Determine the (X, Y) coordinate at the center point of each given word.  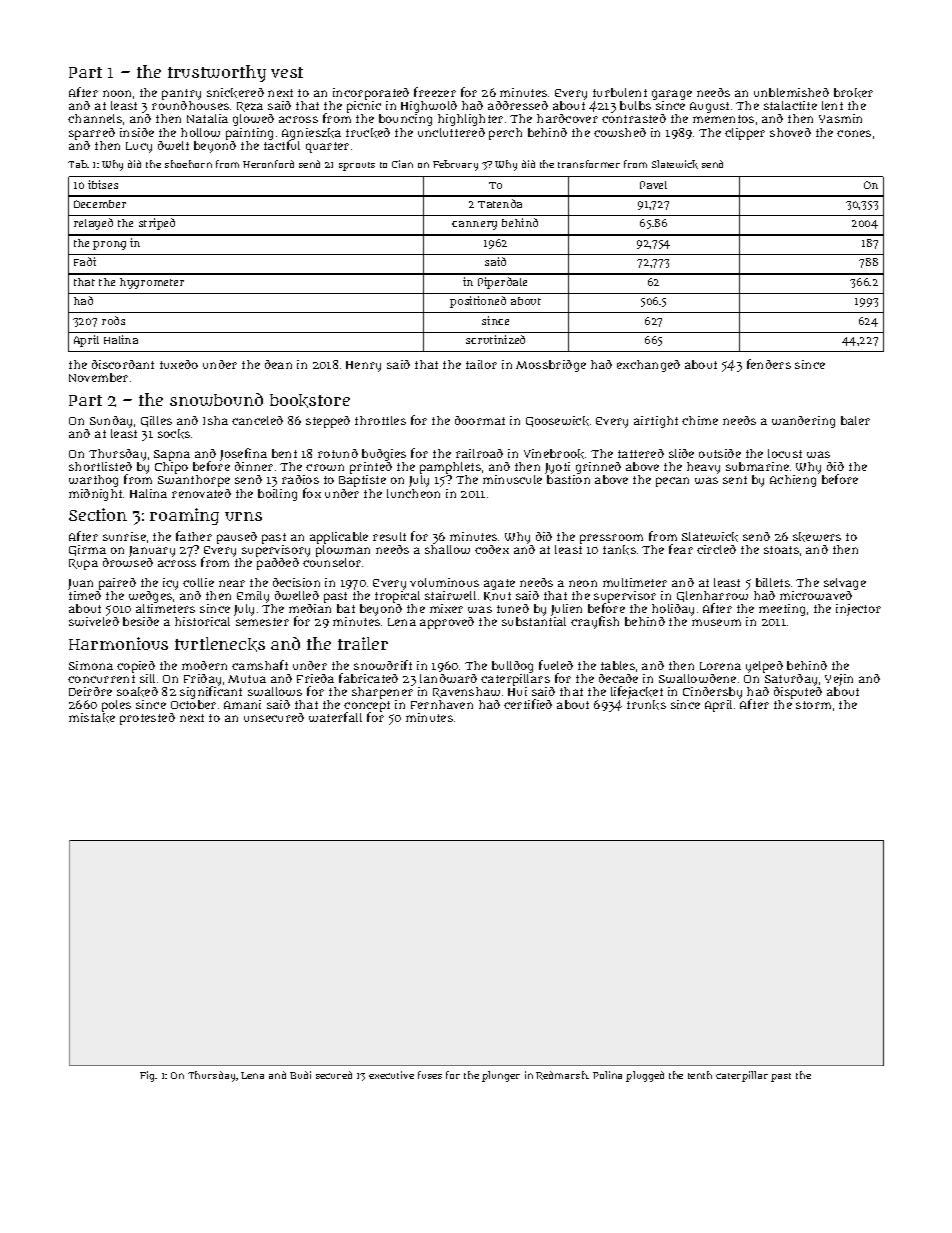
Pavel (653, 185)
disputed (798, 693)
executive (391, 1075)
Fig (148, 1076)
